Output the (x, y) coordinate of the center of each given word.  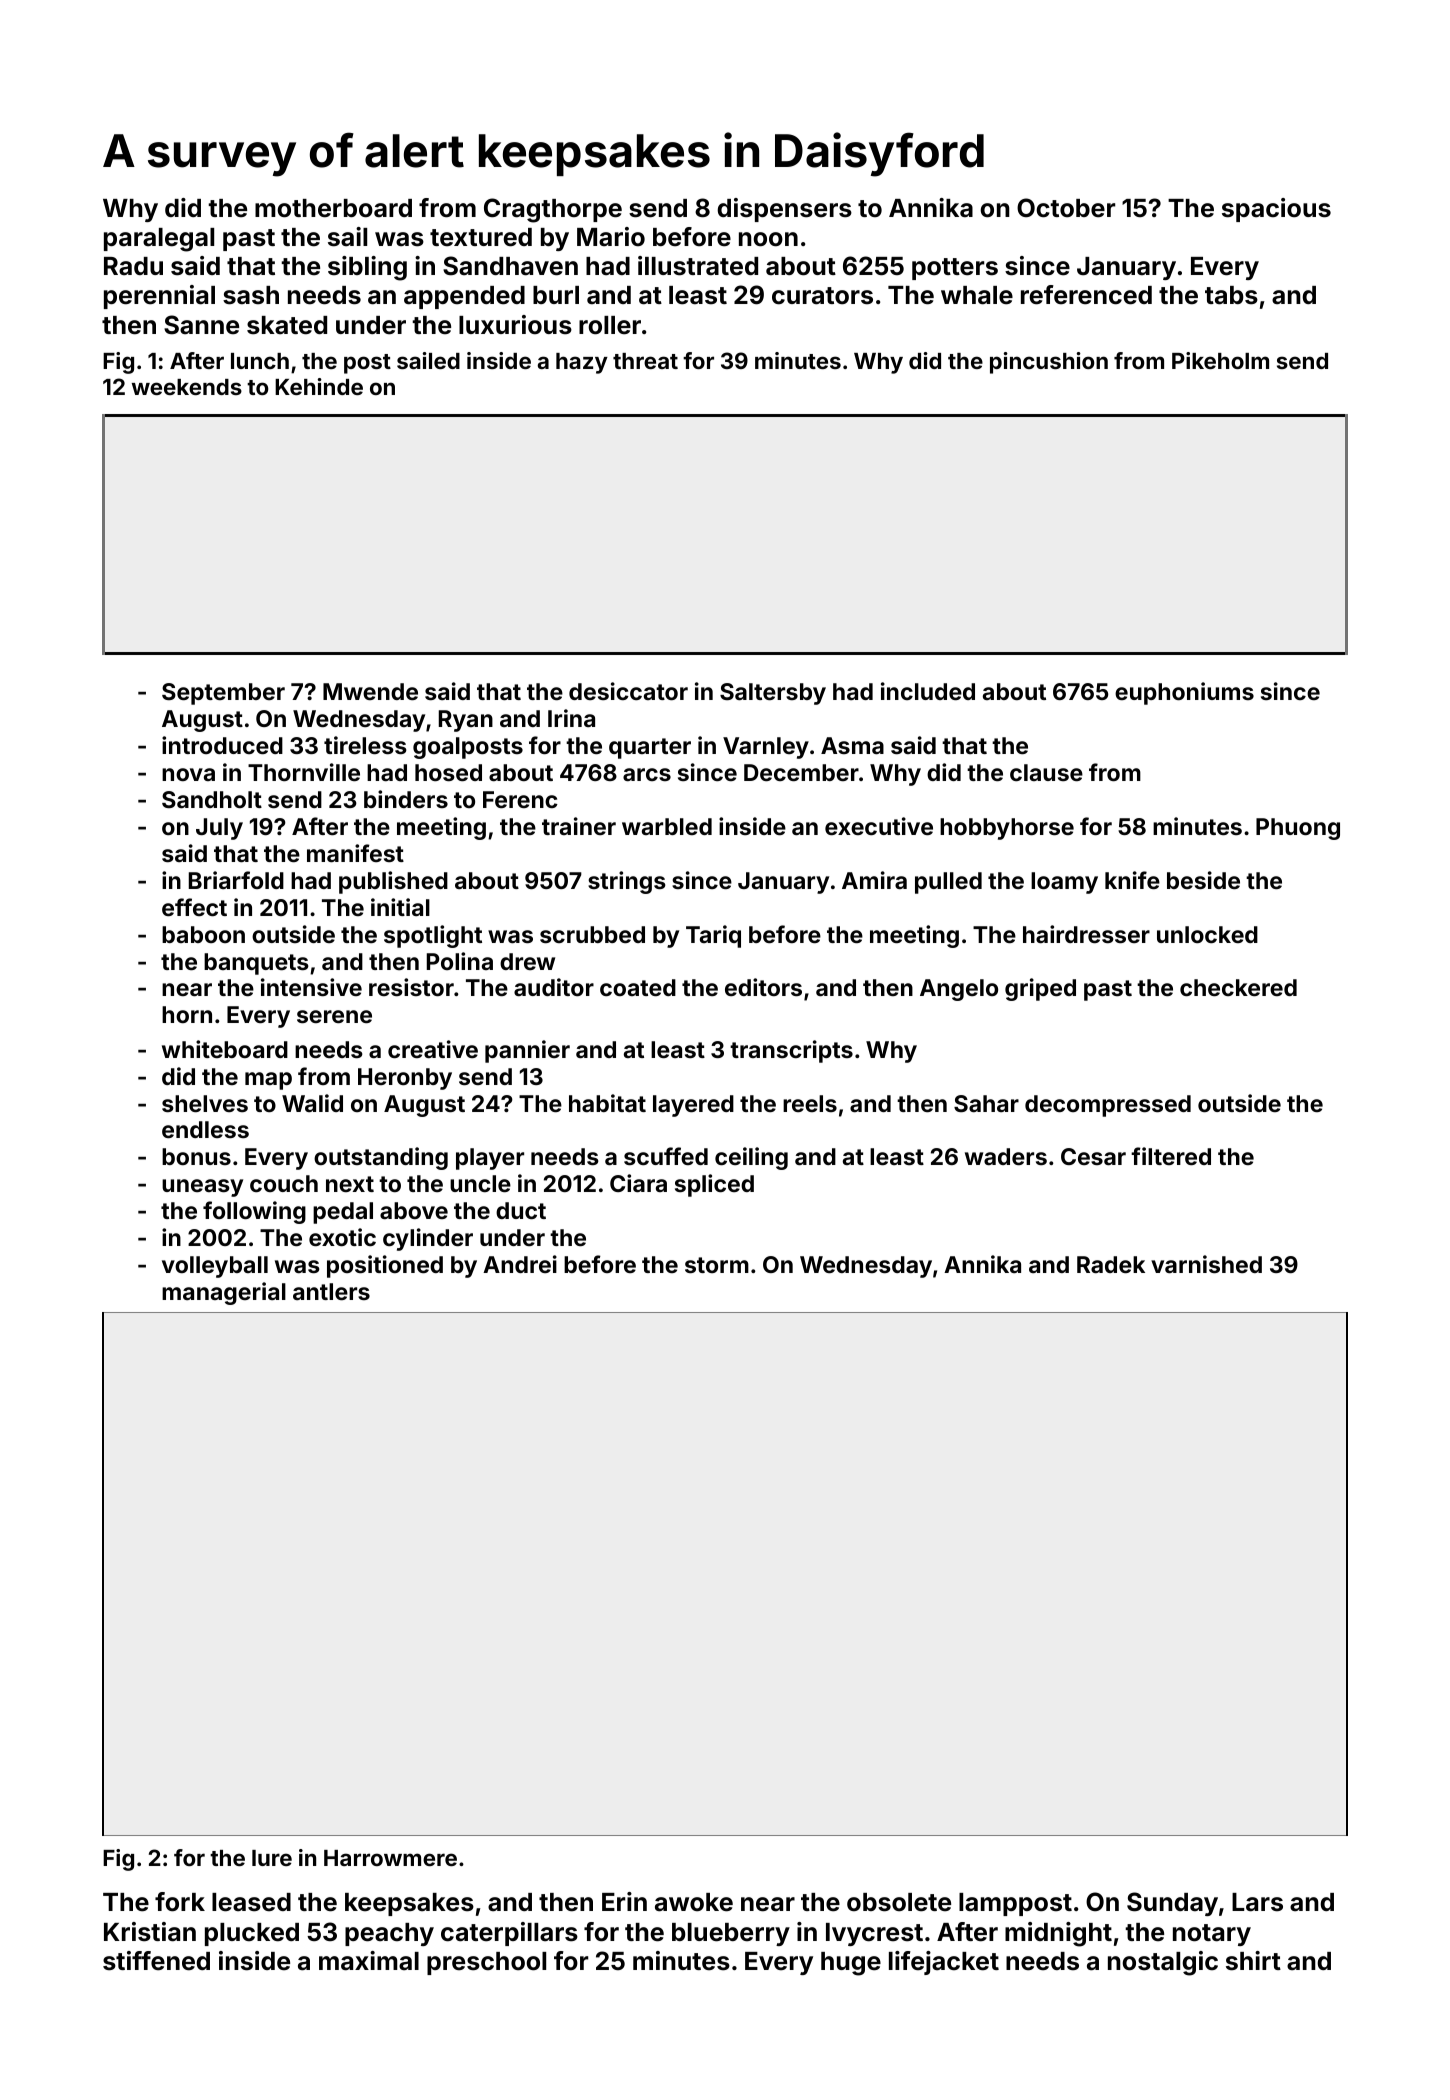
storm (717, 1265)
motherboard (333, 208)
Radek (1111, 1264)
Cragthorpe (553, 210)
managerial (224, 1293)
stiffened (156, 1961)
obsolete (899, 1902)
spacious (1276, 210)
